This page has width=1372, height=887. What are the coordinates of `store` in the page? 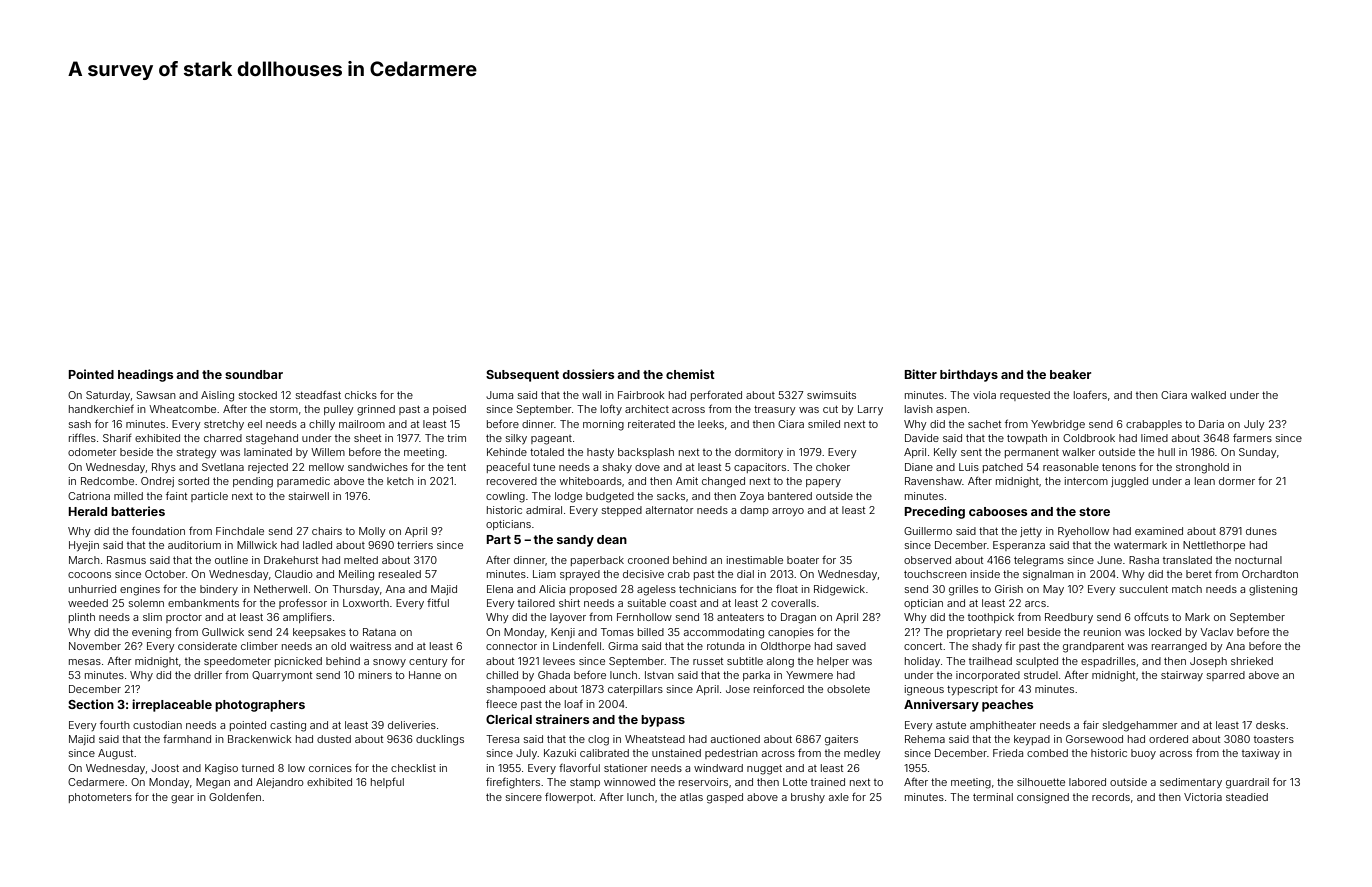 It's located at (1094, 511).
